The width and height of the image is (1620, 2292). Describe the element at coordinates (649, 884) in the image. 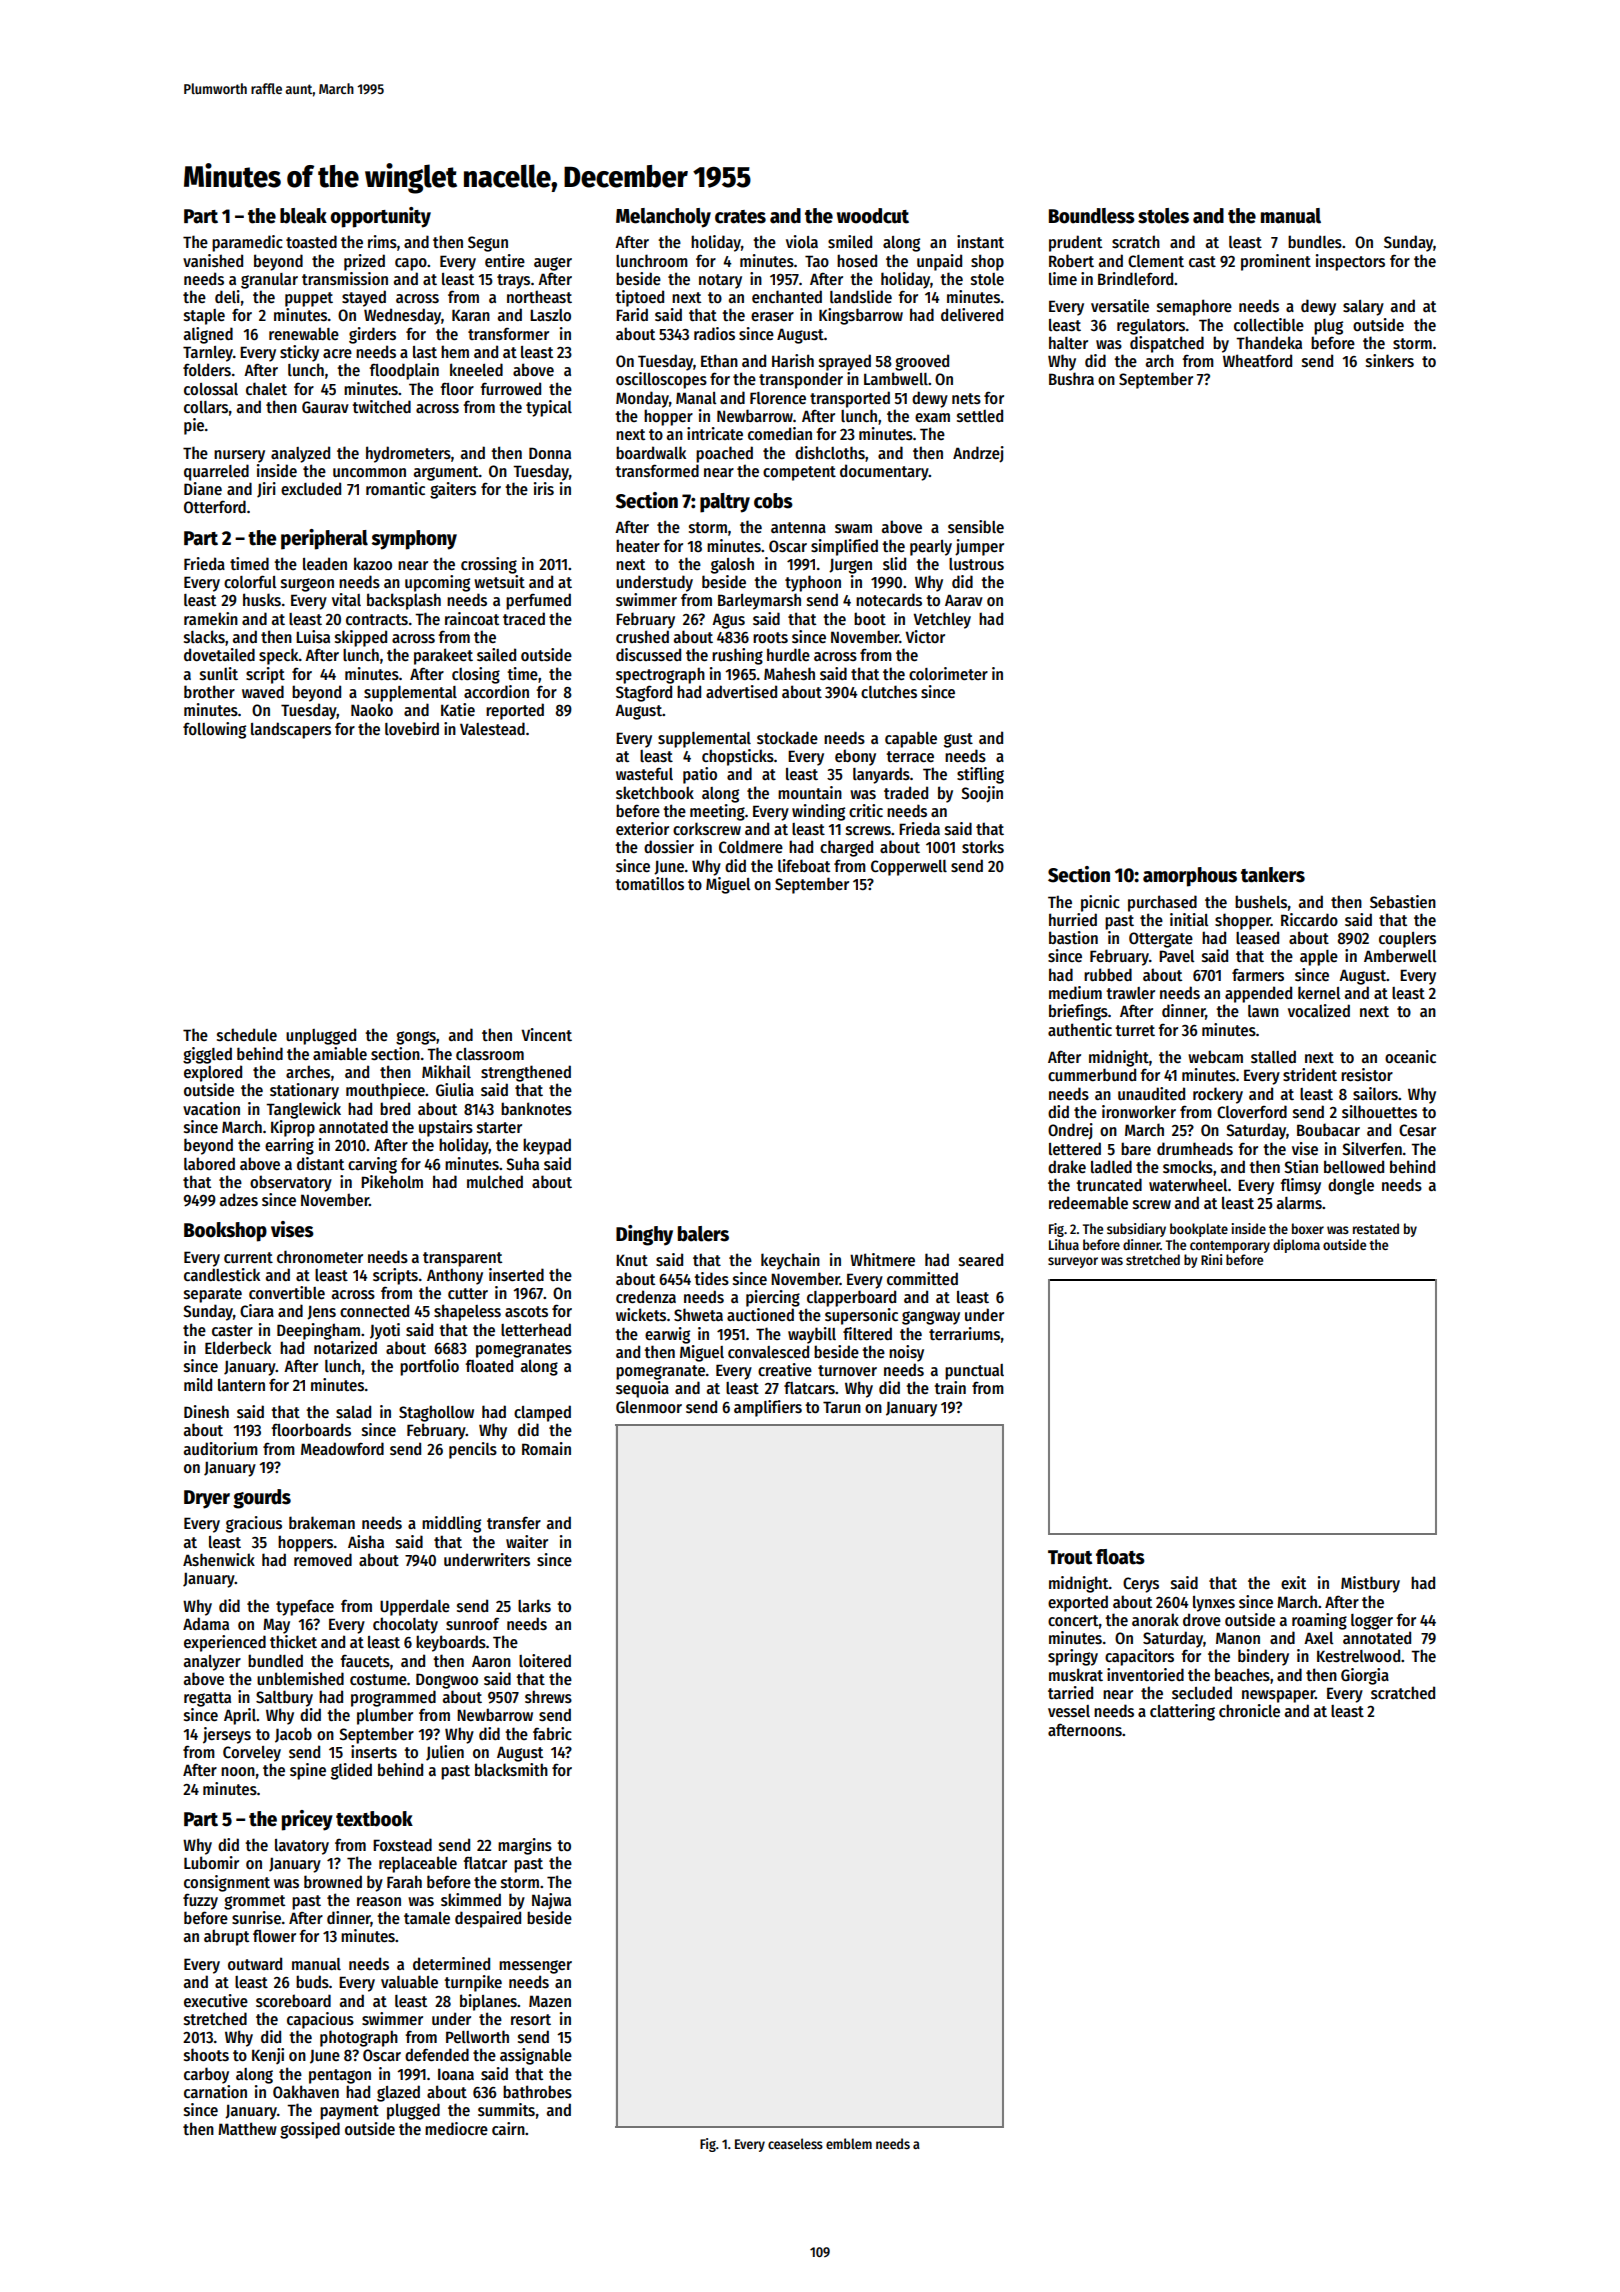

I see `tomatillos` at that location.
